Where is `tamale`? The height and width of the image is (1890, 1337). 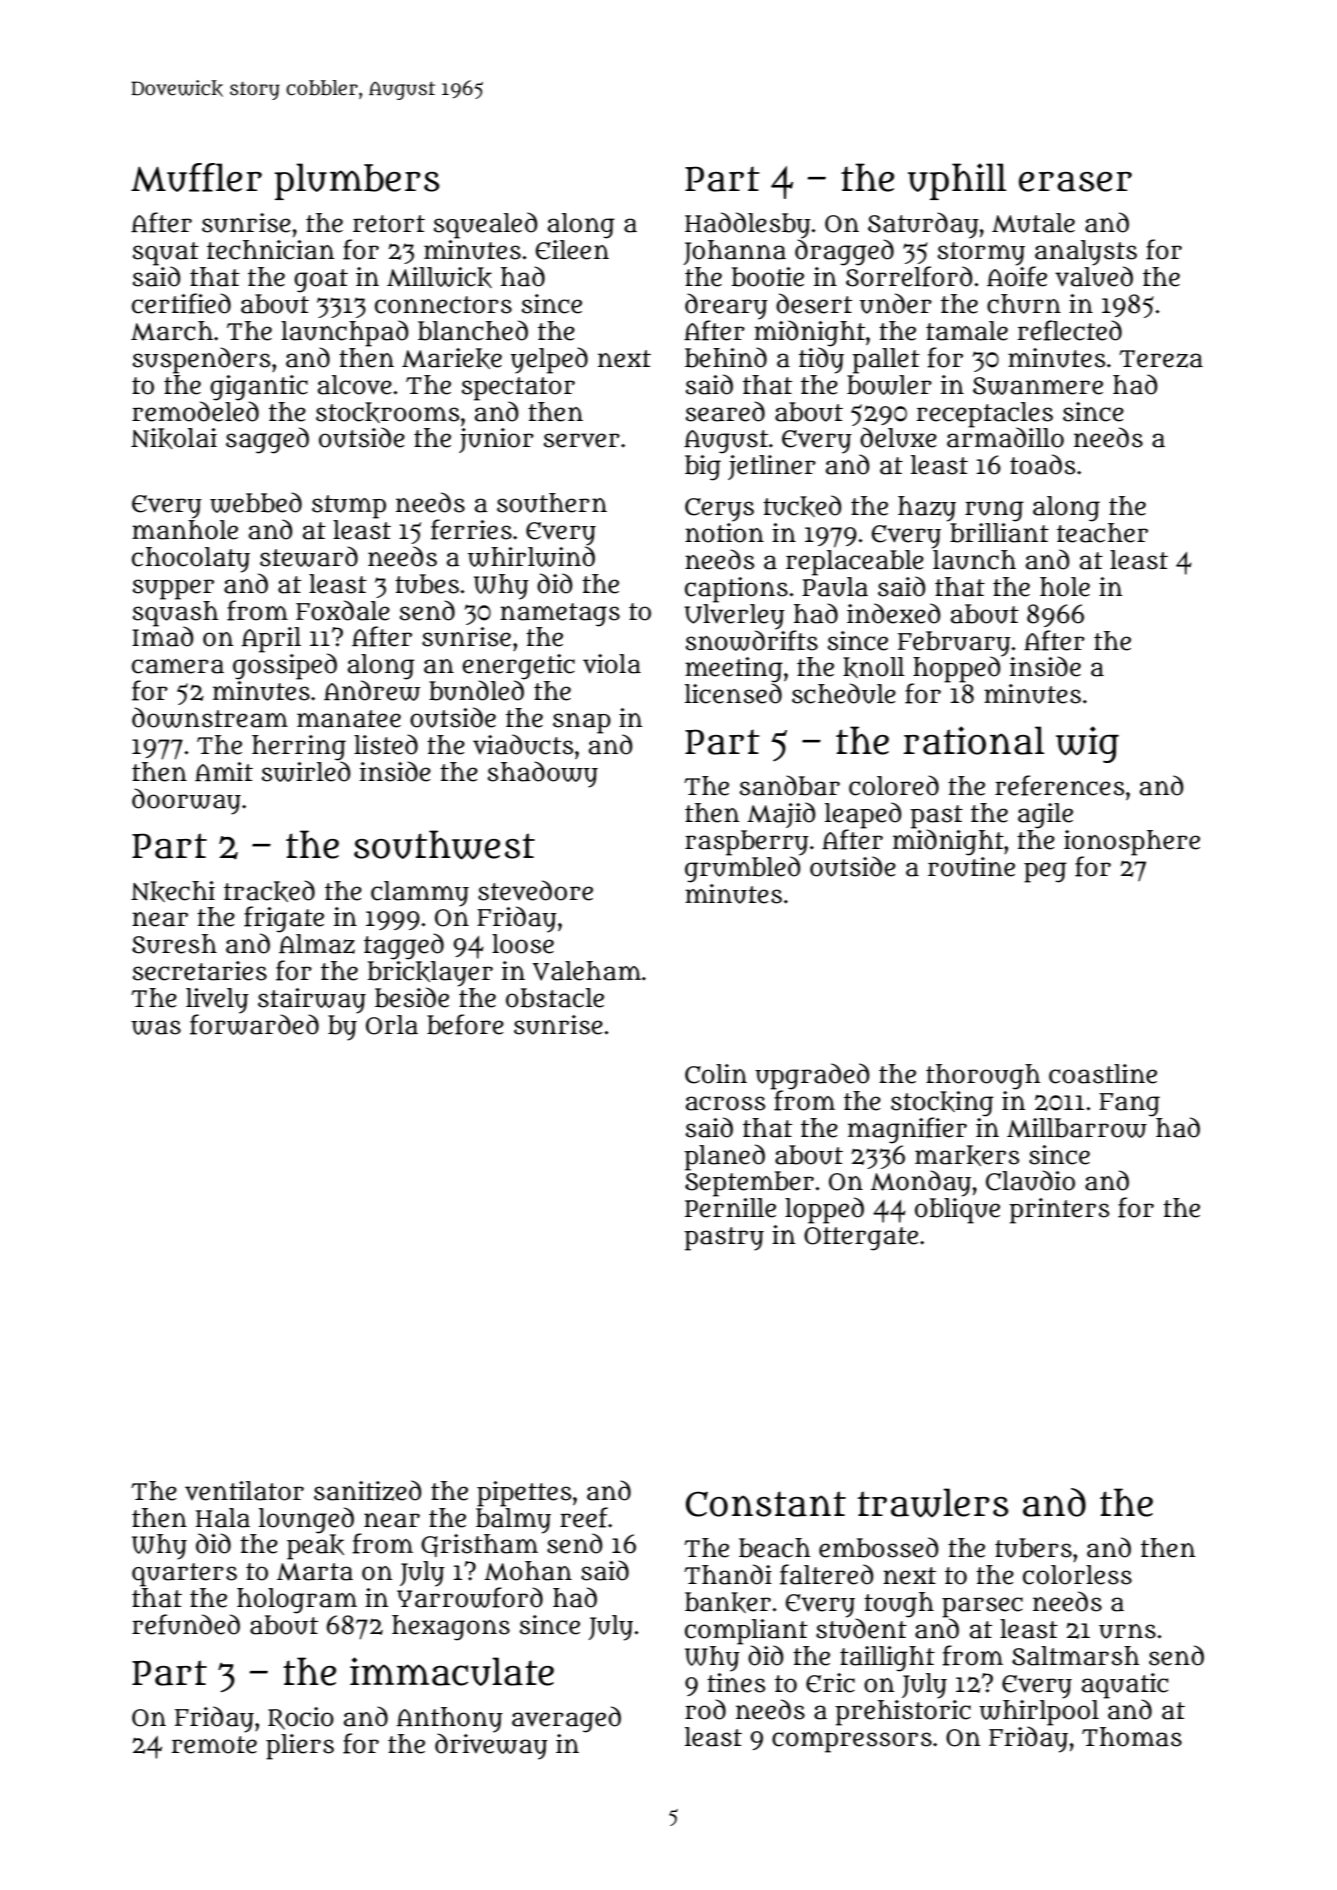
tamale is located at coordinates (967, 331).
